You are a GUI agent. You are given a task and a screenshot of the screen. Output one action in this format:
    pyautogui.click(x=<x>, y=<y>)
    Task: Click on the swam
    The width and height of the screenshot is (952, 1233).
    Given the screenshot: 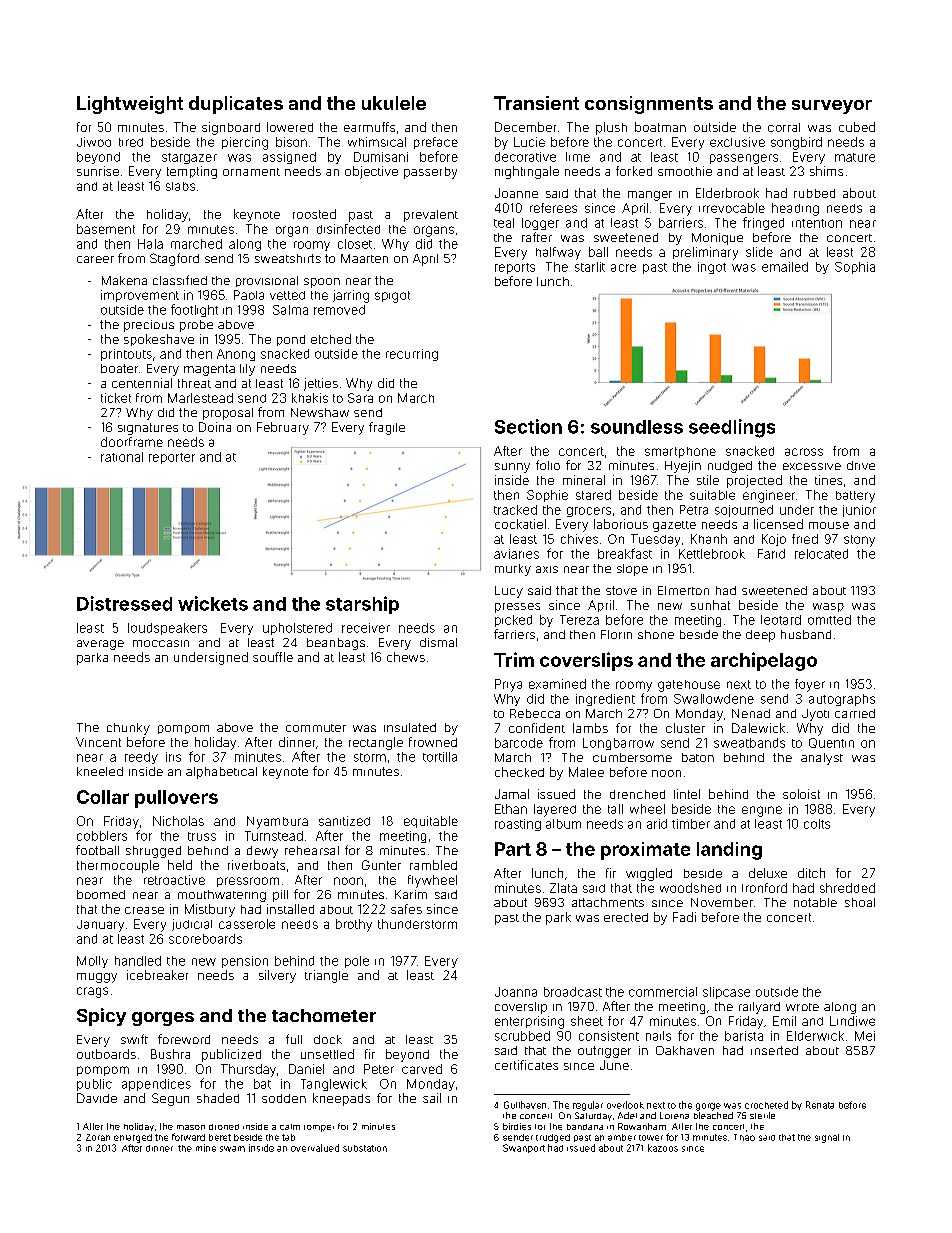 What is the action you would take?
    pyautogui.click(x=232, y=1149)
